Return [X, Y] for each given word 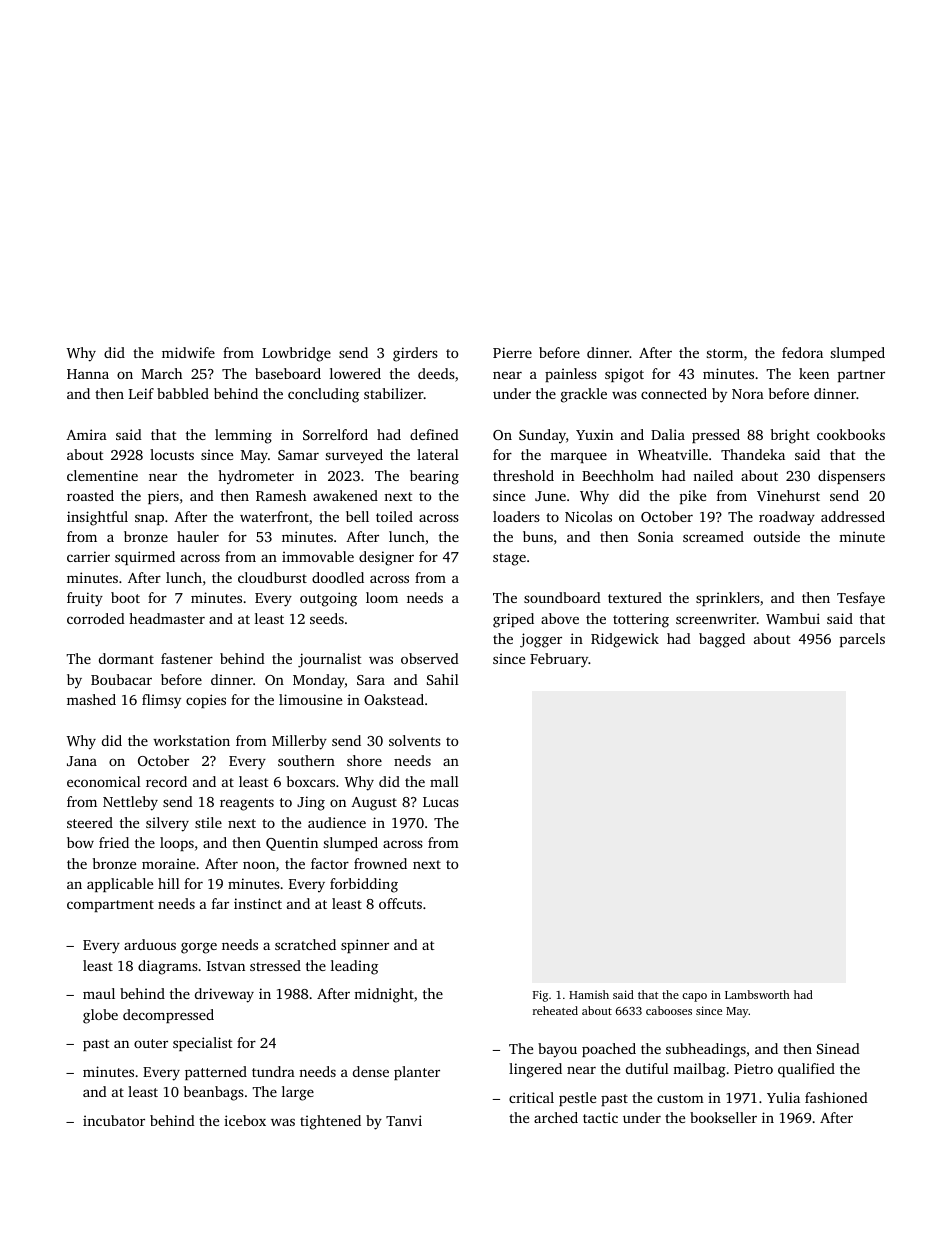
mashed [91, 699]
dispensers [851, 477]
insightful [97, 518]
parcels [862, 640]
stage [509, 559]
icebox [245, 1120]
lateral [438, 454]
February [559, 660]
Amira [86, 434]
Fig [540, 996]
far [220, 903]
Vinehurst [788, 495]
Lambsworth [757, 994]
